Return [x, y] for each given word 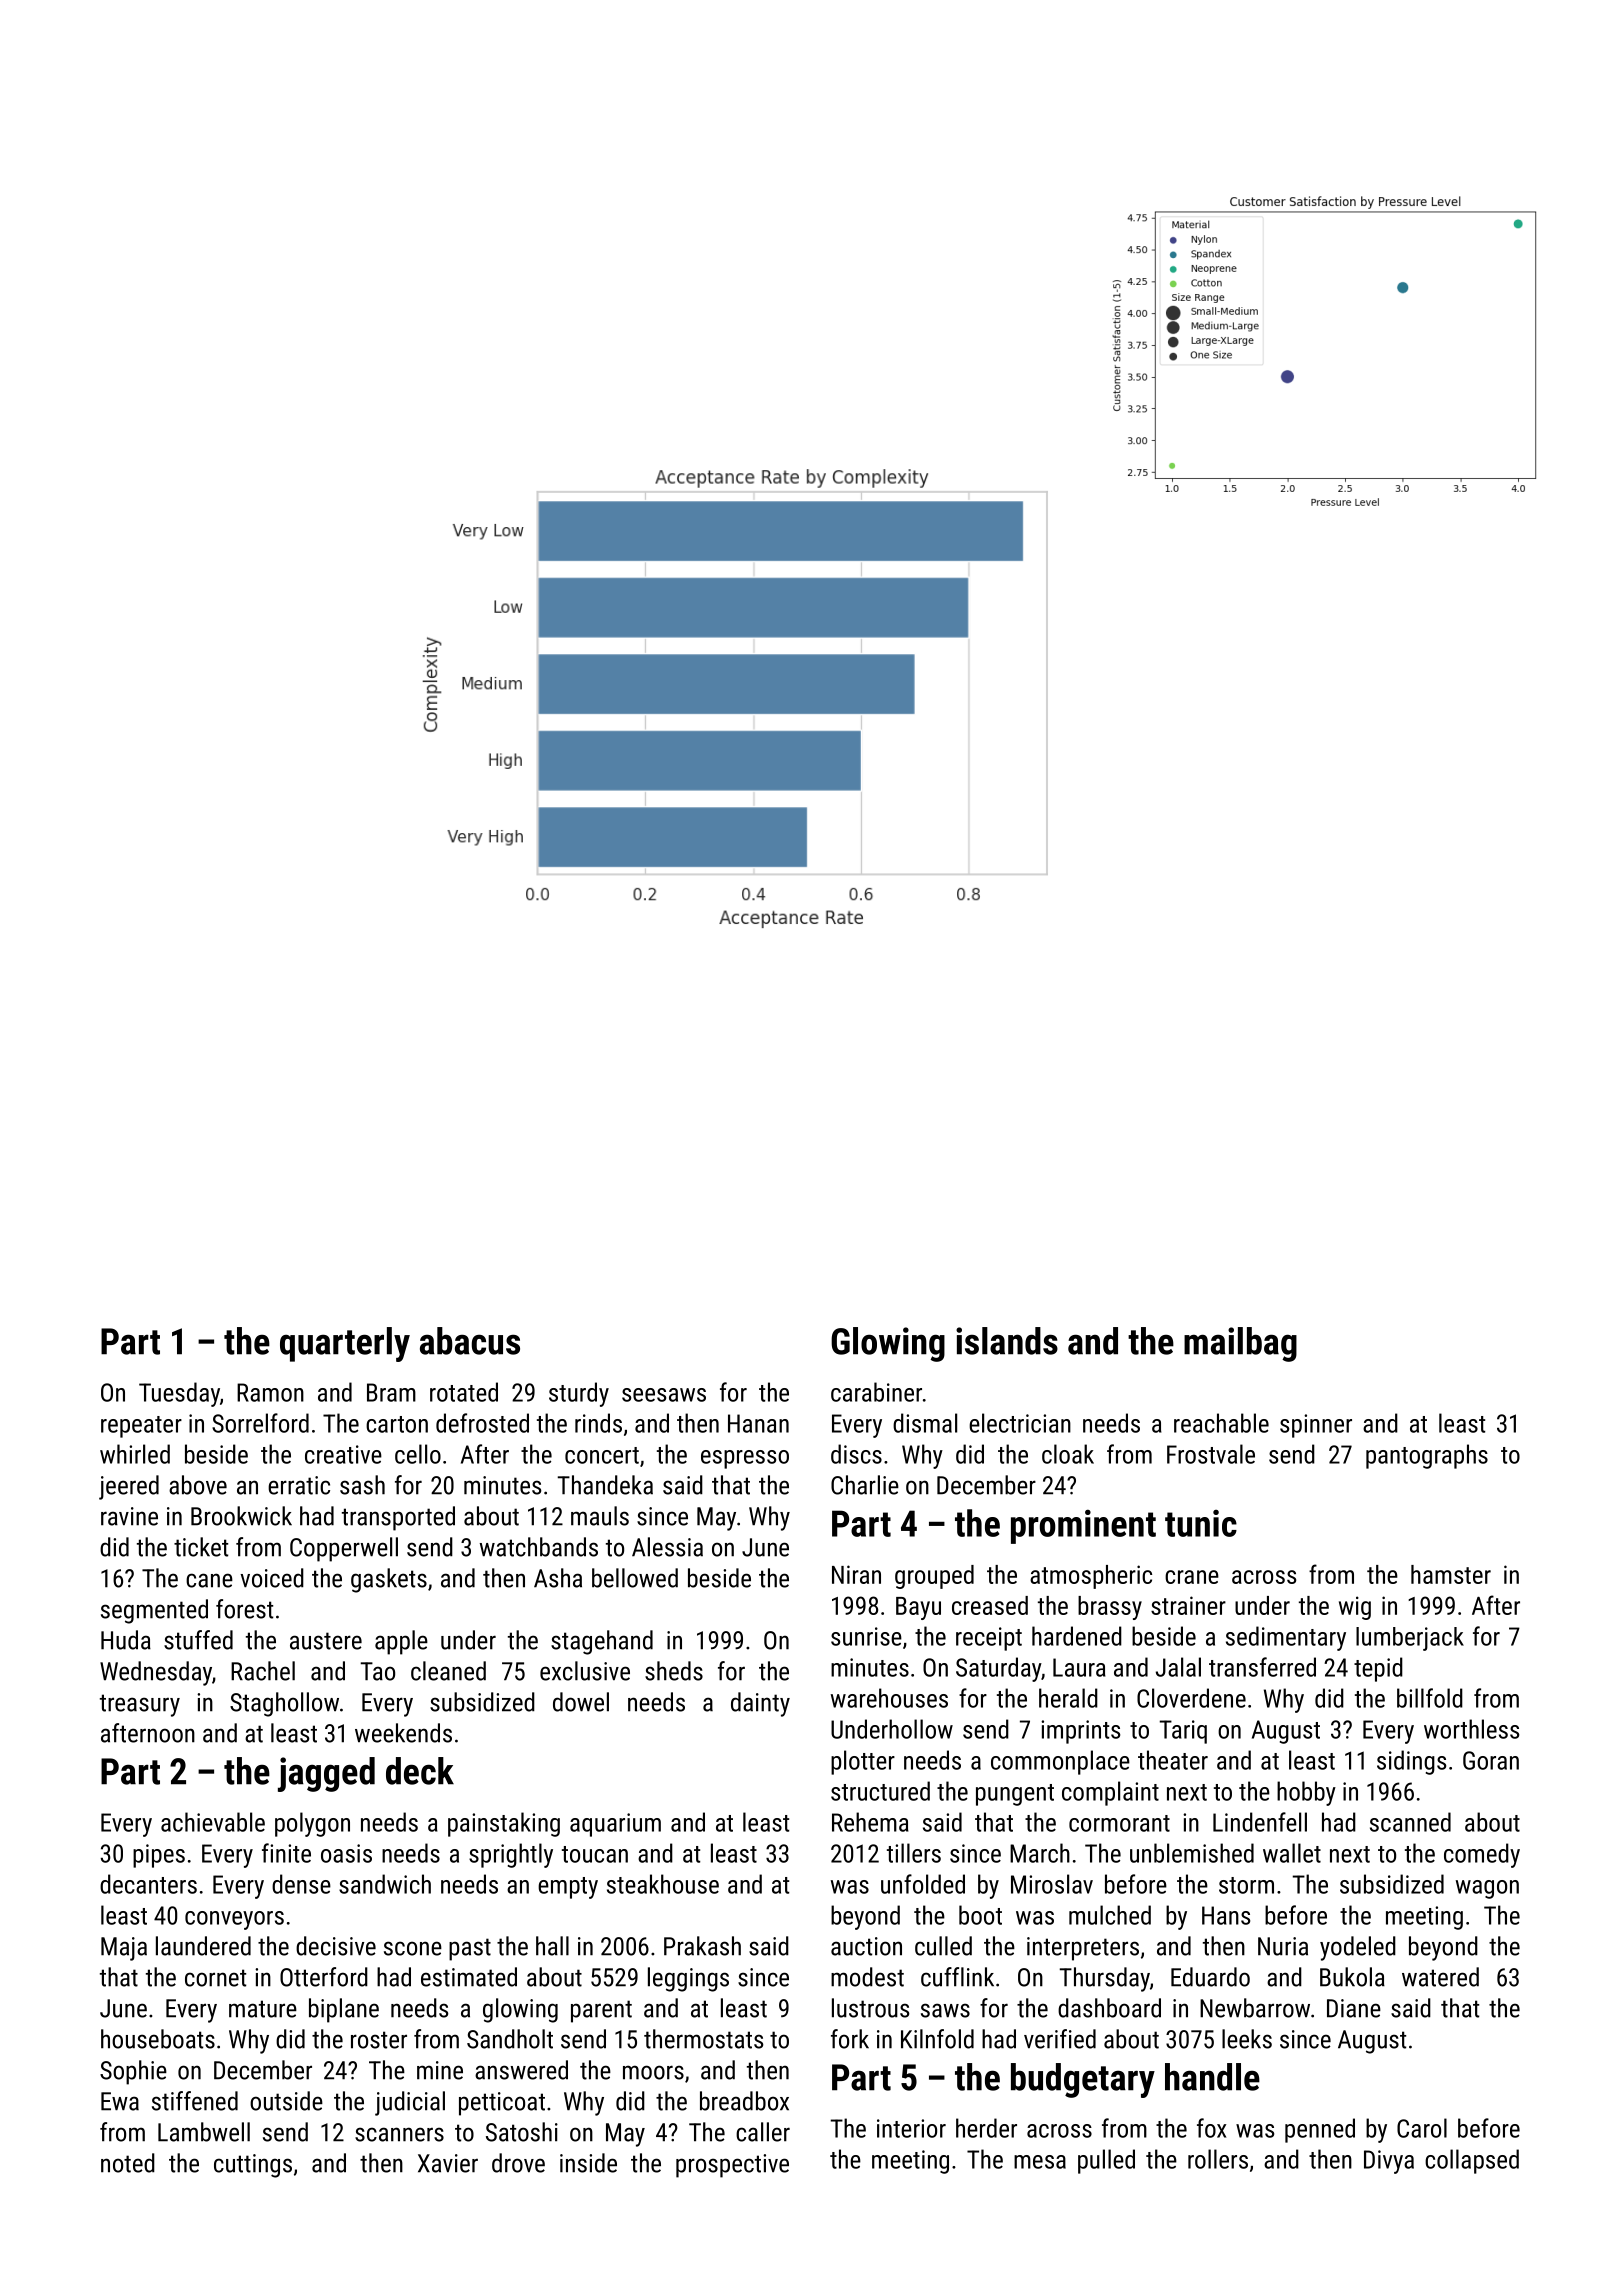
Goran [1491, 1760]
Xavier [448, 2163]
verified [1060, 2039]
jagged [326, 1774]
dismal [925, 1423]
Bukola [1352, 1977]
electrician [1020, 1423]
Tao [377, 1671]
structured [880, 1791]
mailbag [1240, 1344]
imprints [1080, 1732]
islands [1007, 1341]
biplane [344, 2010]
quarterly [345, 1344]
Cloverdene [1191, 1698]
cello [418, 1454]
